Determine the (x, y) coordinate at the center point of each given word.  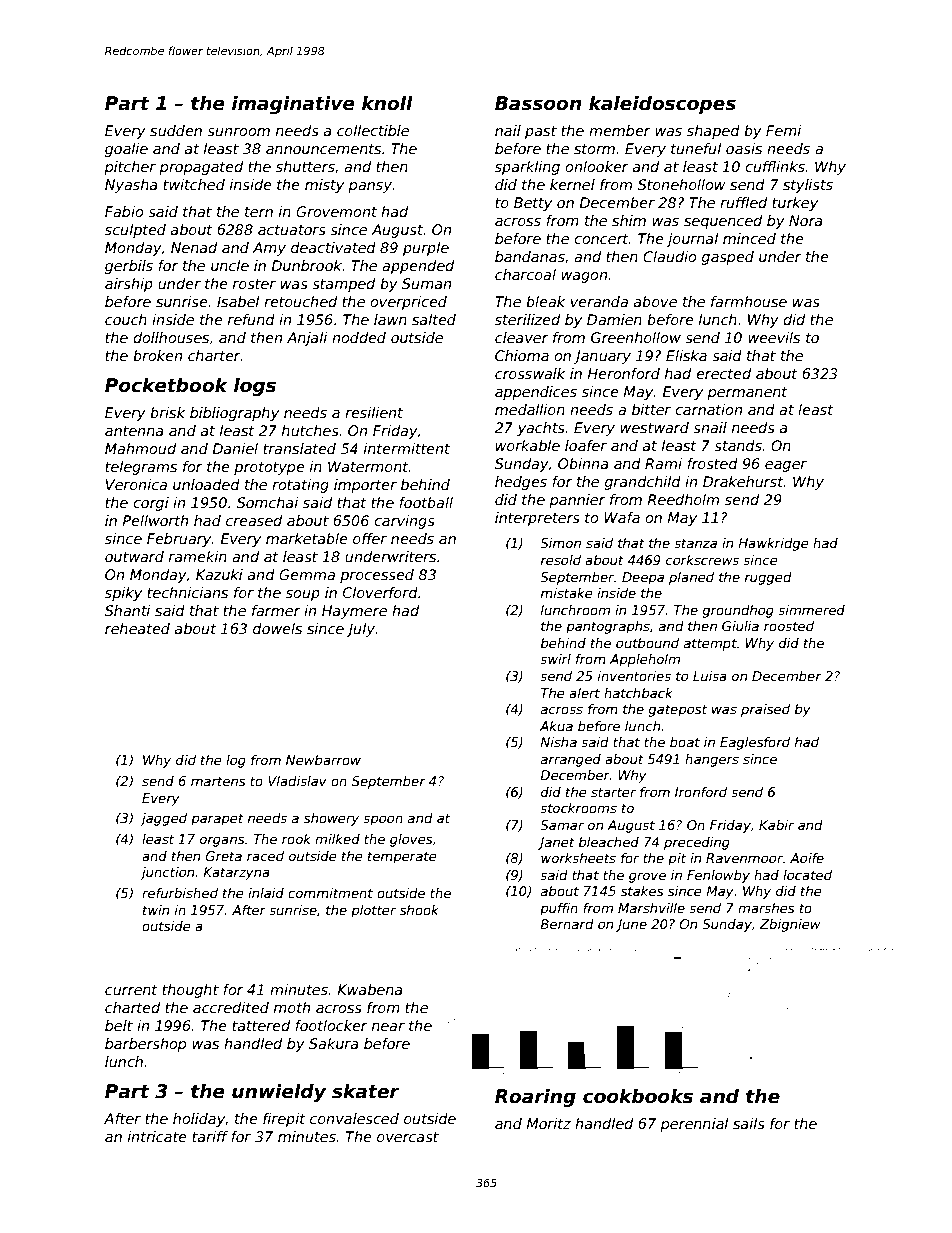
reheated (137, 628)
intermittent (407, 448)
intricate (157, 1136)
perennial (694, 1125)
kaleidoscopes (662, 104)
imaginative (293, 104)
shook (419, 910)
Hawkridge (773, 544)
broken (157, 355)
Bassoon (538, 103)
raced (265, 856)
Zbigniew (790, 925)
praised (765, 710)
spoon (383, 820)
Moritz (548, 1123)
